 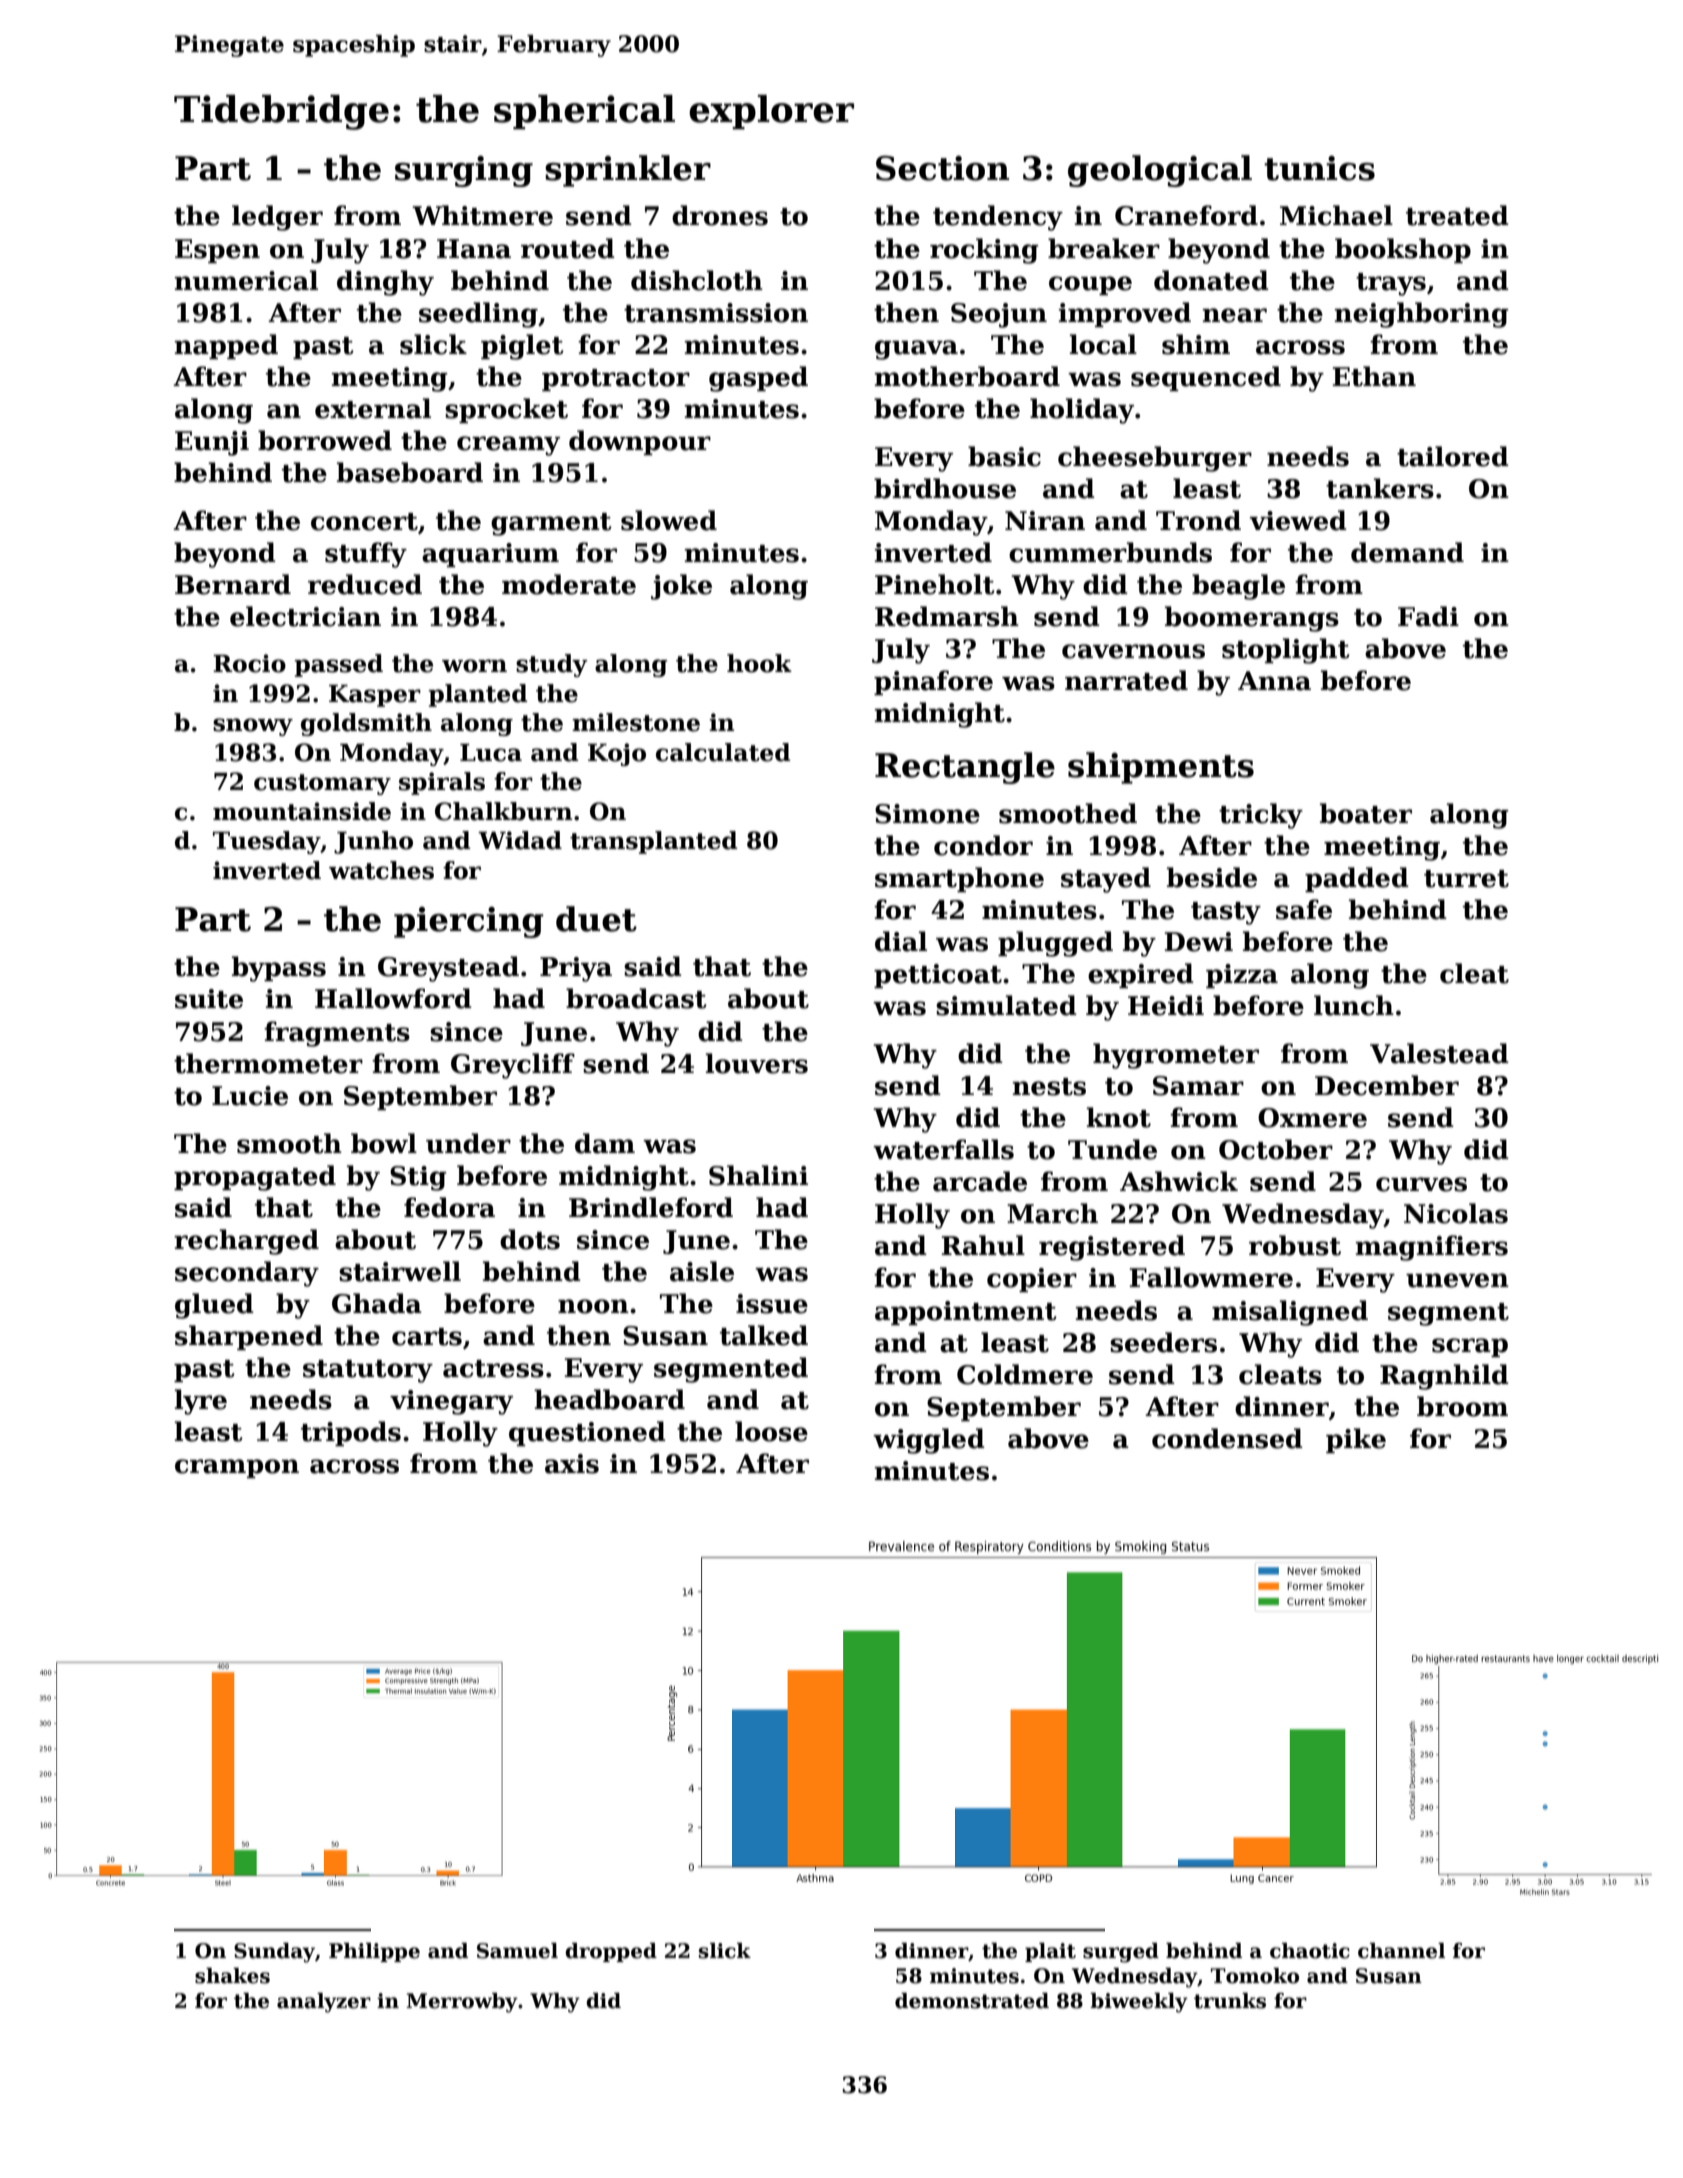 What do you see at coordinates (247, 1274) in the screenshot?
I see `secondary` at bounding box center [247, 1274].
